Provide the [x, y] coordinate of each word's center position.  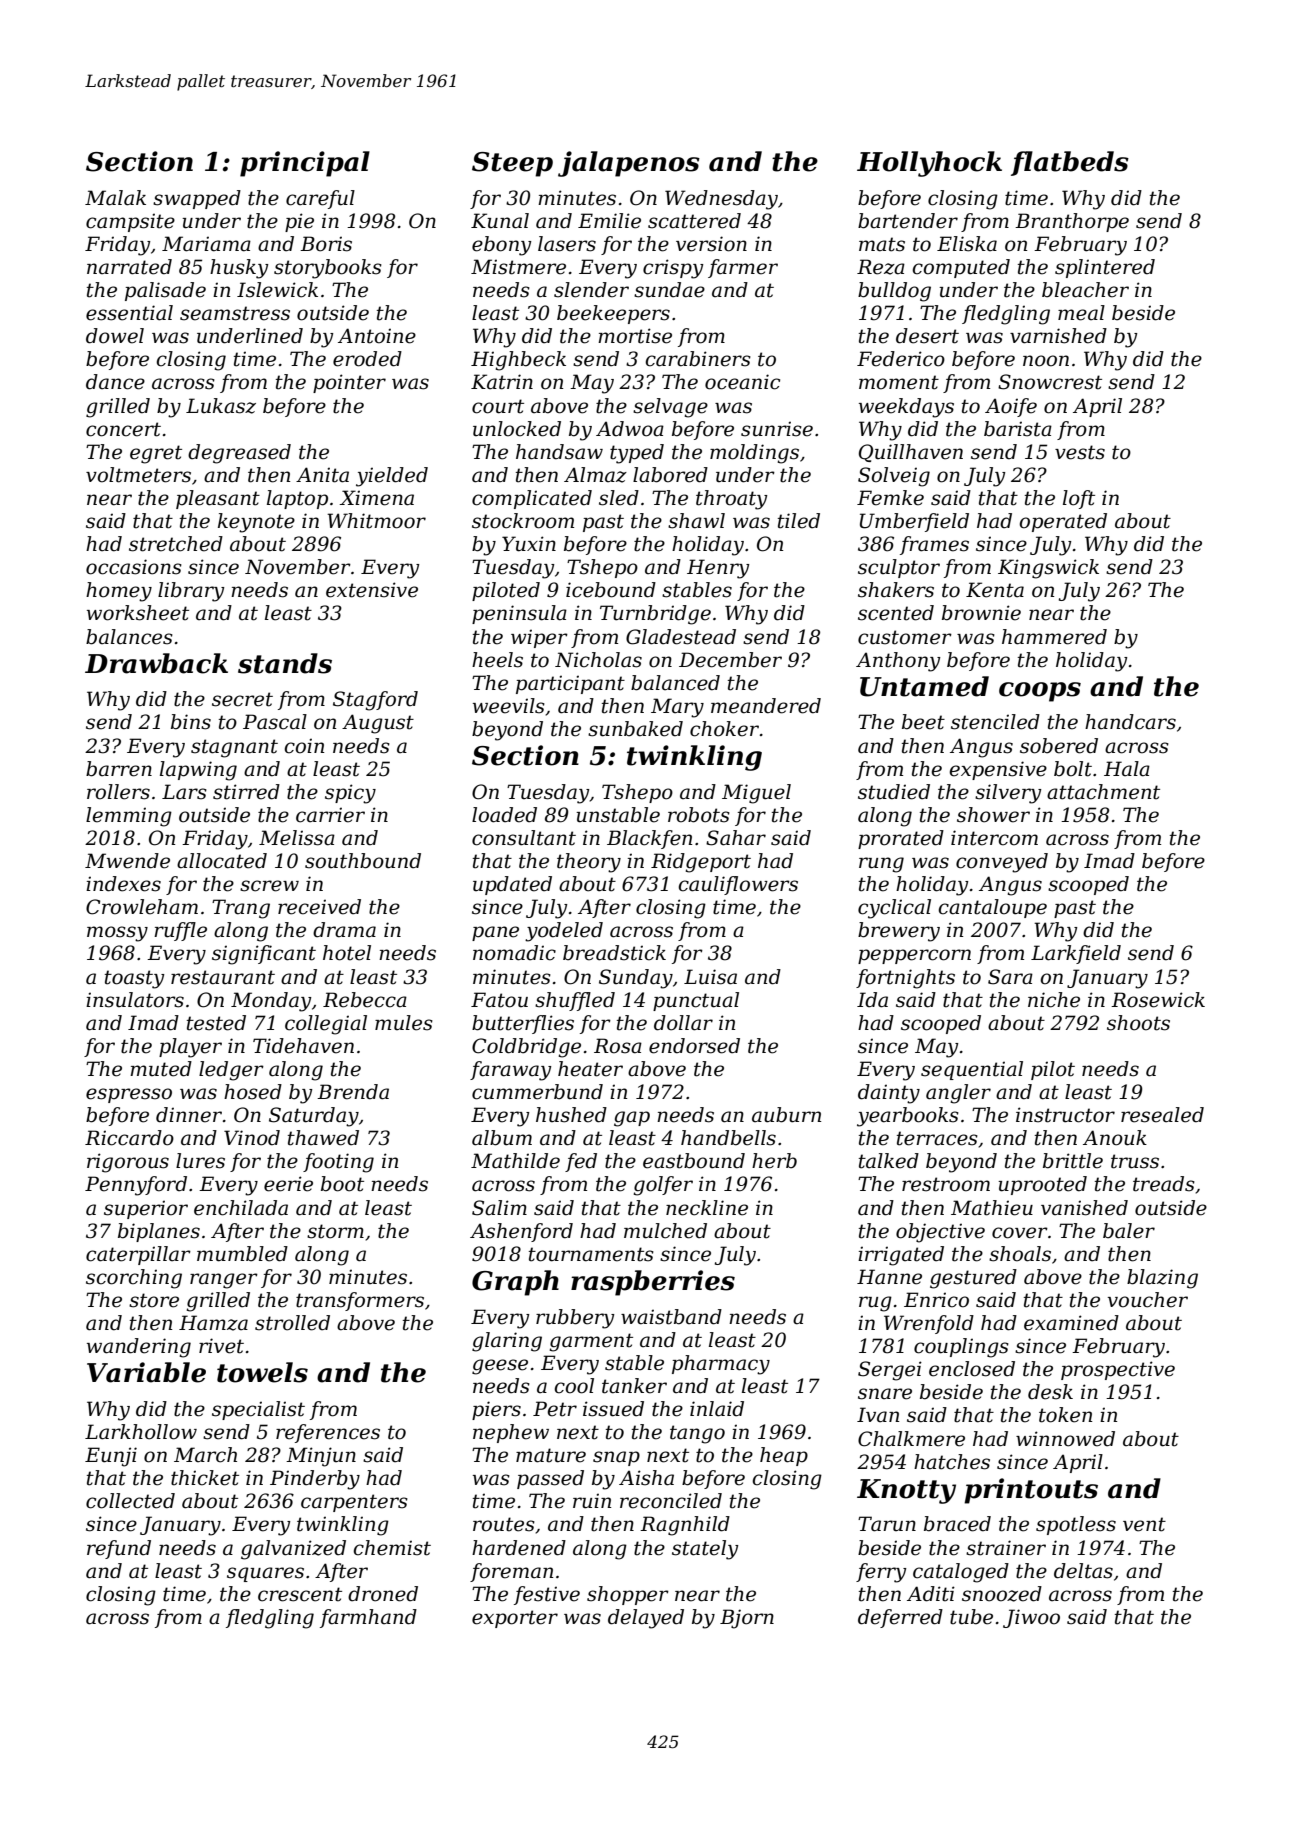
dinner [189, 1115]
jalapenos [629, 164]
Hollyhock [929, 164]
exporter [515, 1619]
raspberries [653, 1283]
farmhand [368, 1618]
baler [1129, 1231]
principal [305, 164]
